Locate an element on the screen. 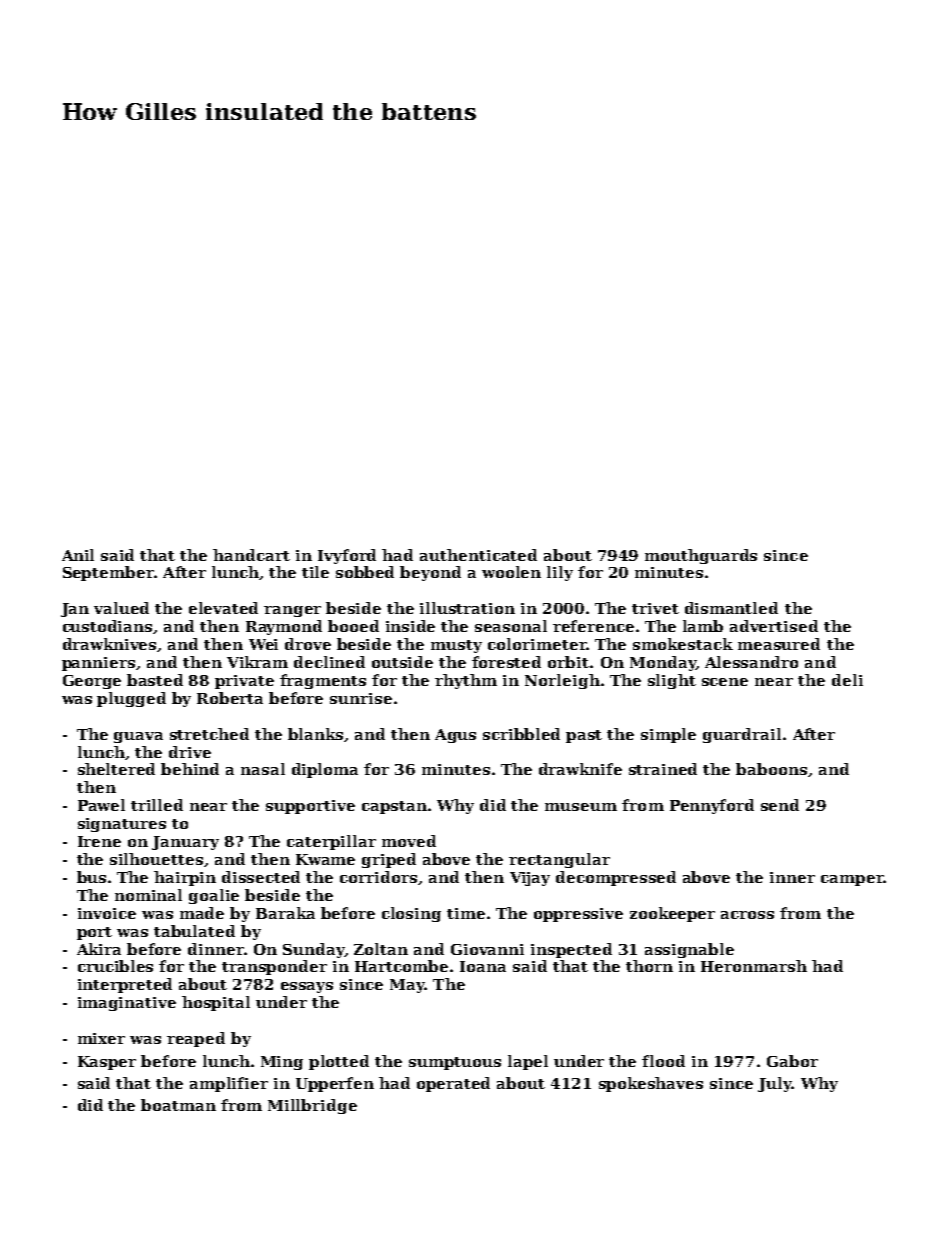  Anil is located at coordinates (78, 555).
